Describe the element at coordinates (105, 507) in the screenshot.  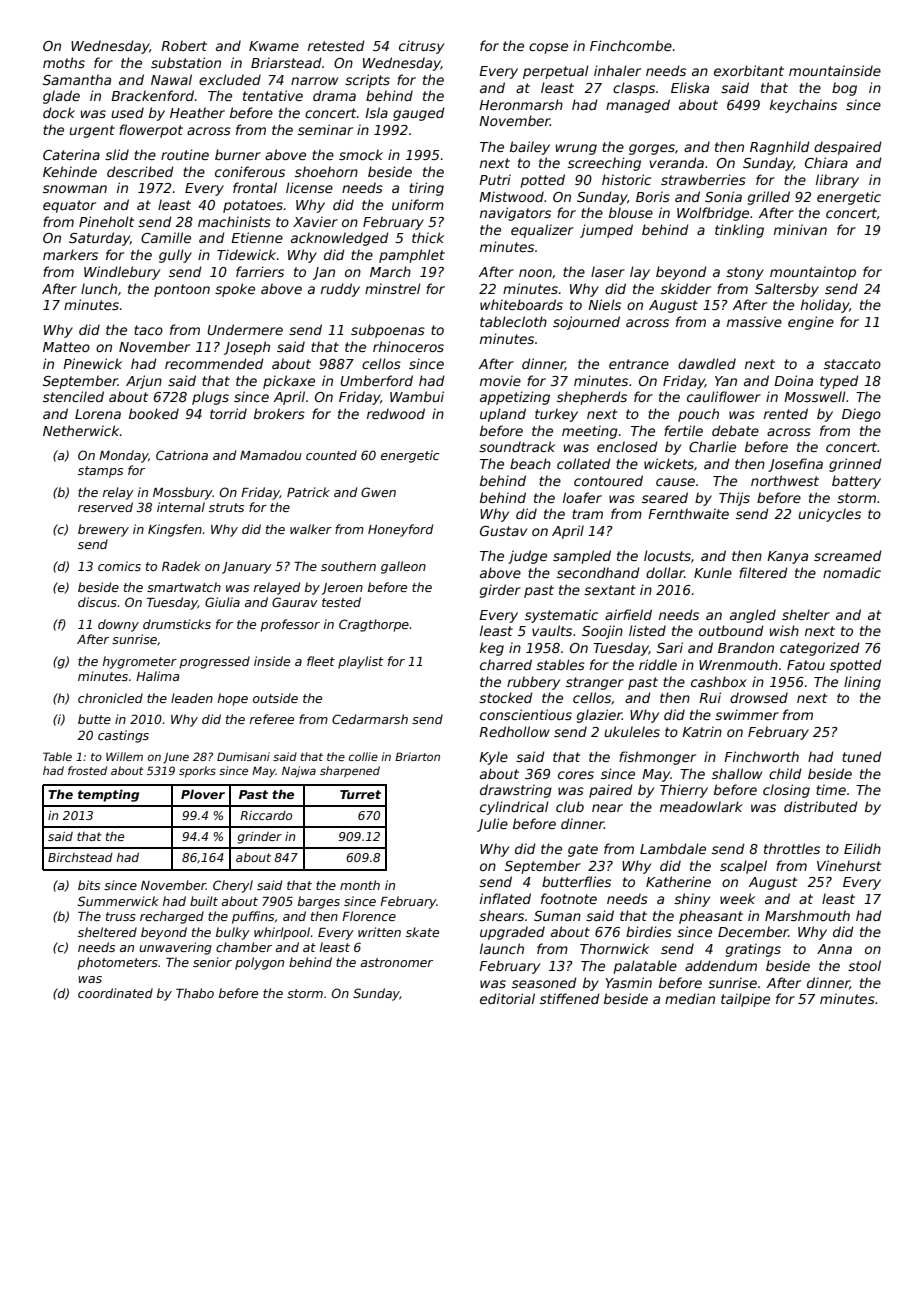
I see `reserved` at that location.
